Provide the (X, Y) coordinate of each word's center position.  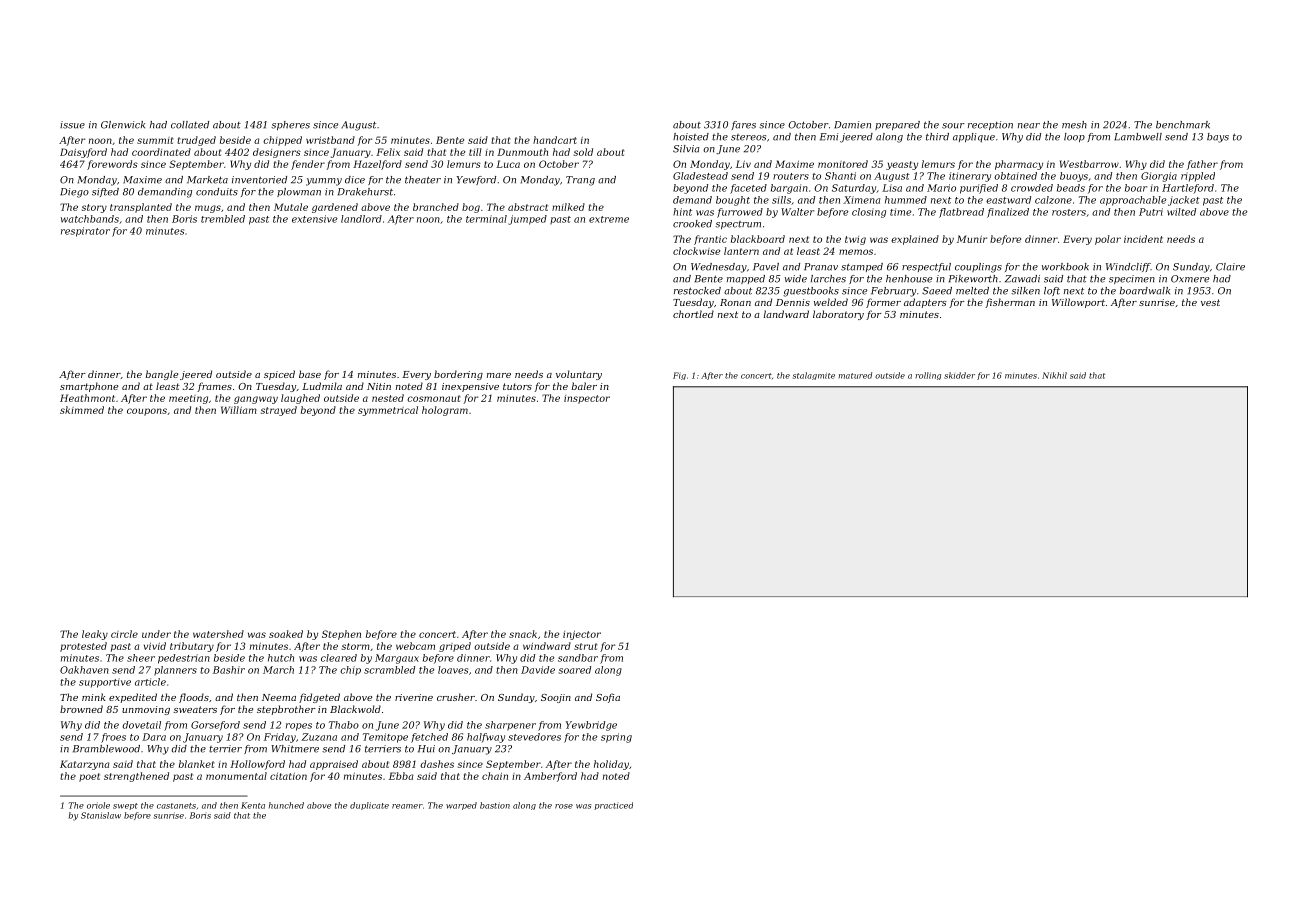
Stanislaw (101, 815)
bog (471, 208)
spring (616, 738)
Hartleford (1188, 189)
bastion (495, 805)
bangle (162, 375)
